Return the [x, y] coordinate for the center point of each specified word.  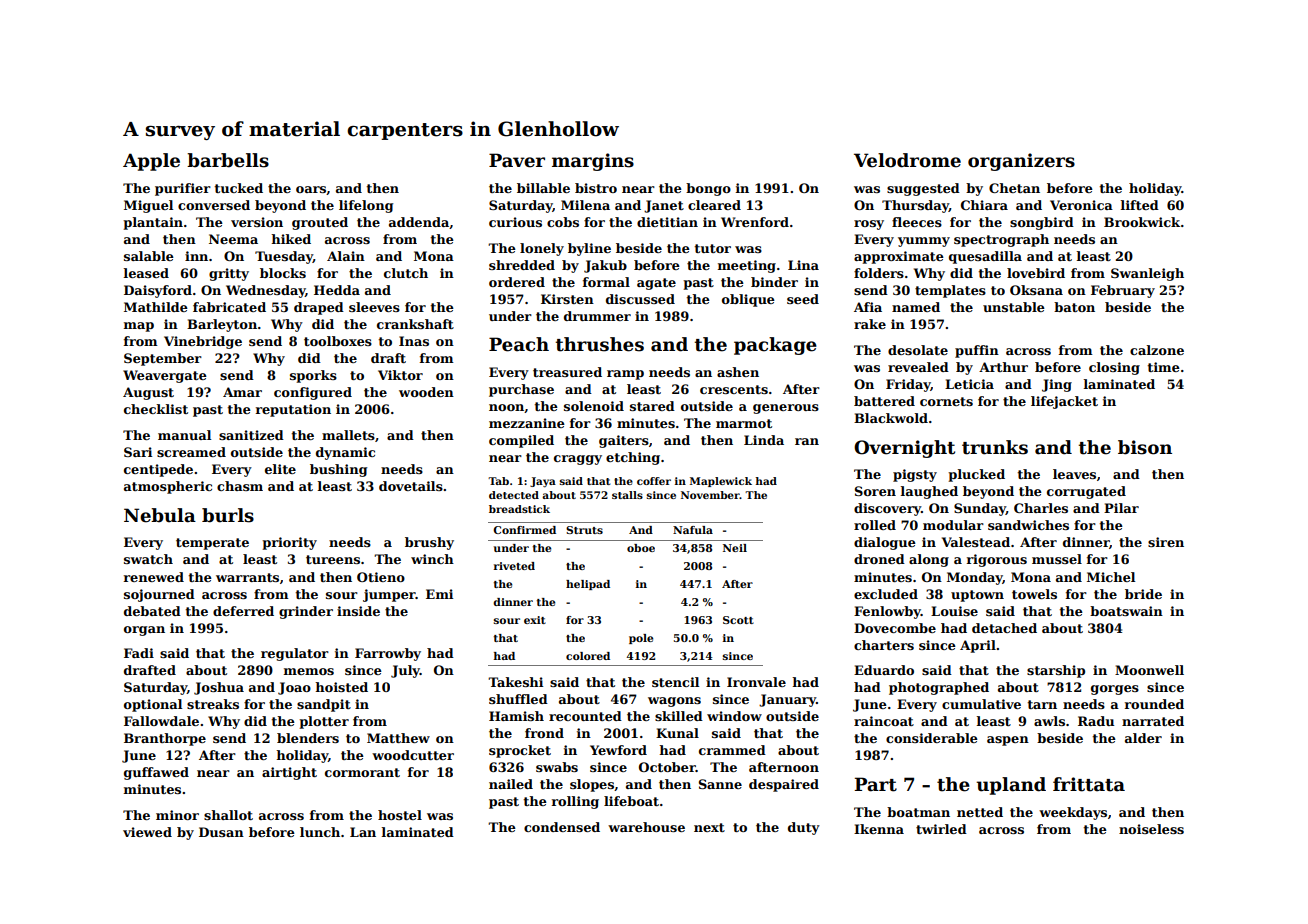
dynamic [345, 453]
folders [879, 273]
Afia [868, 307]
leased [146, 273]
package [775, 346]
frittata [1089, 784]
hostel [400, 815]
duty [804, 828]
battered [884, 401]
